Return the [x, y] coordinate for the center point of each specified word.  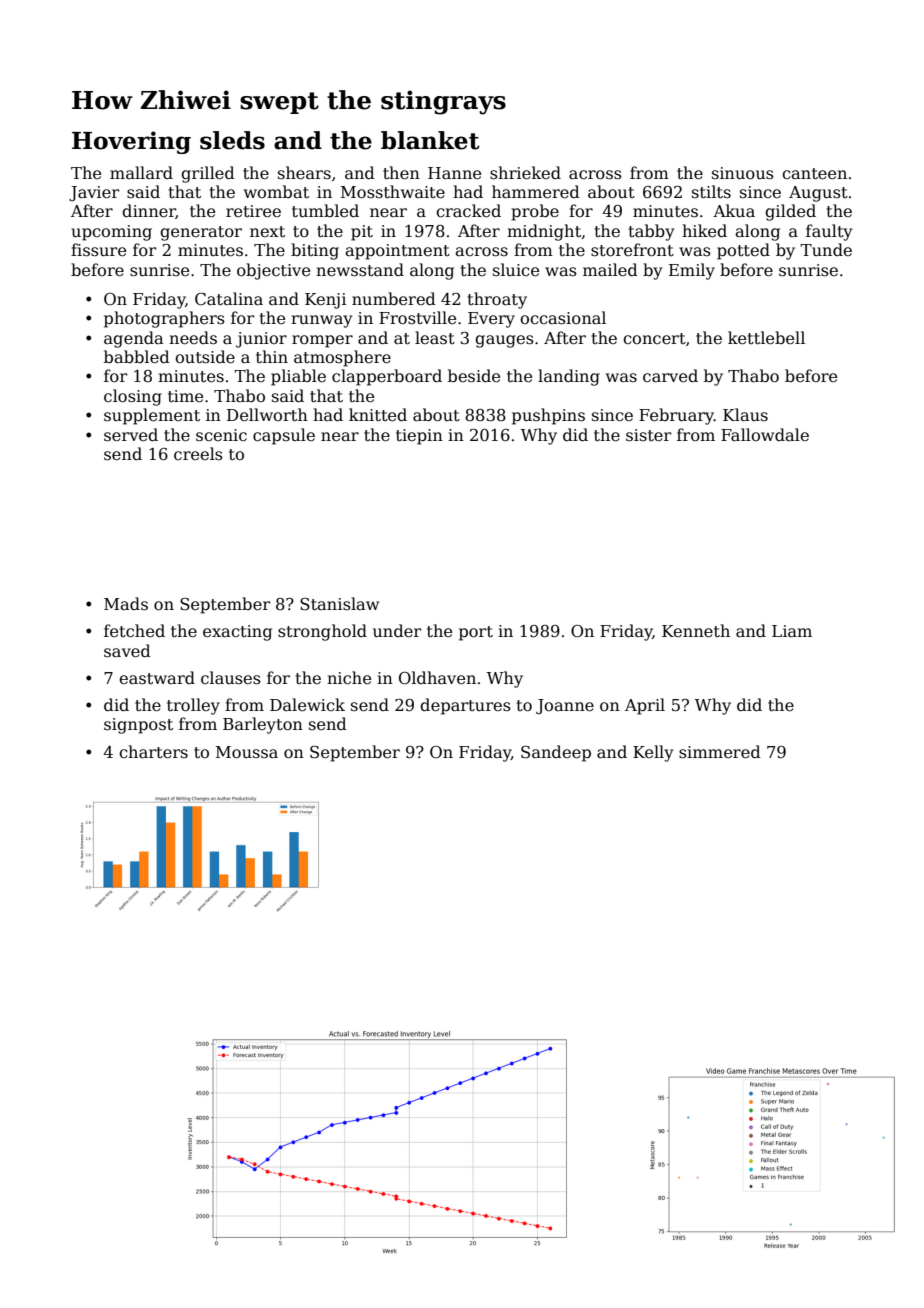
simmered [720, 752]
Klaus [745, 414]
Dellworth [267, 415]
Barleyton [263, 725]
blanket [430, 140]
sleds [232, 140]
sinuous [743, 173]
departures [465, 706]
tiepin [419, 437]
